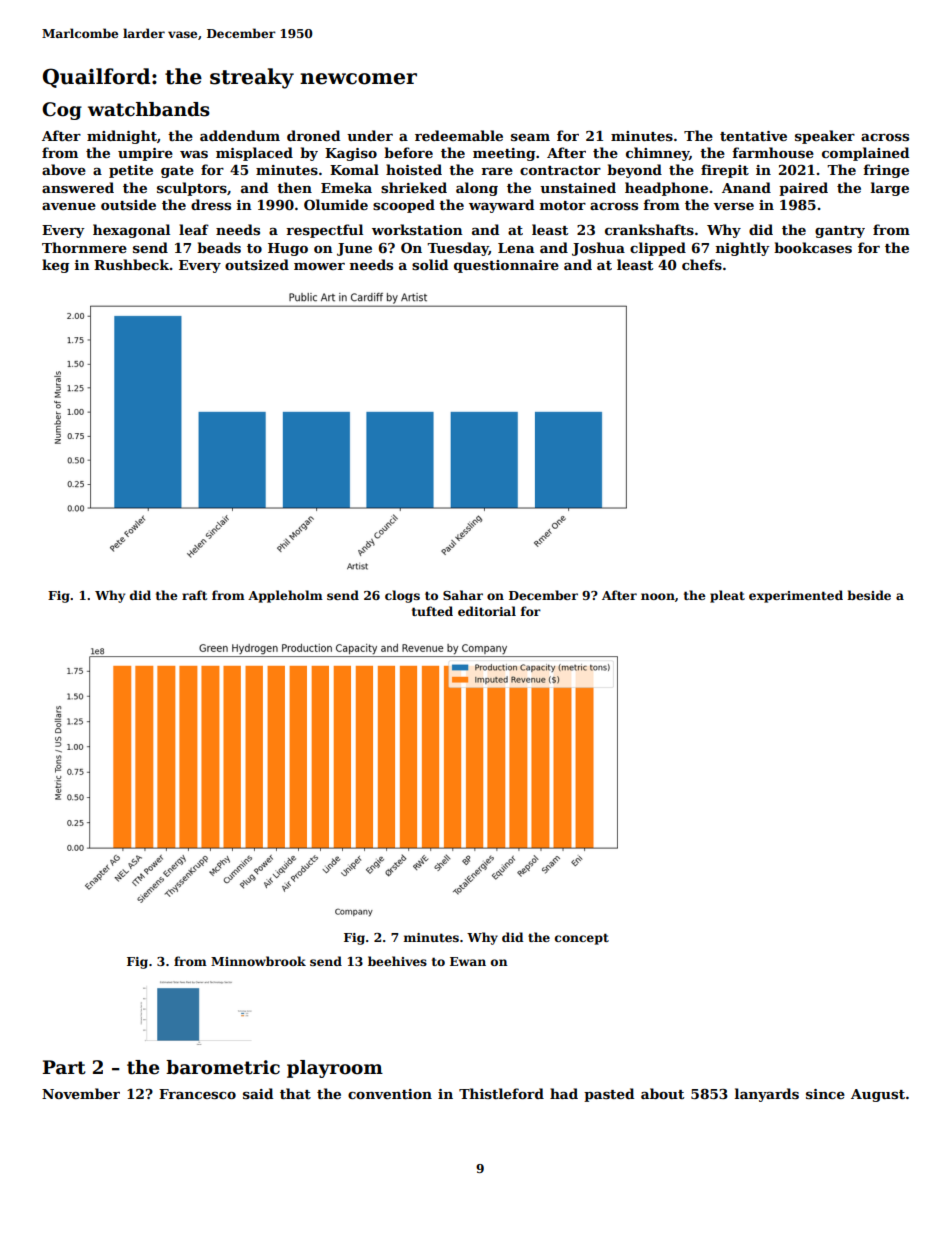 This page has height=1233, width=952. What do you see at coordinates (463, 595) in the page?
I see `Sahar` at bounding box center [463, 595].
